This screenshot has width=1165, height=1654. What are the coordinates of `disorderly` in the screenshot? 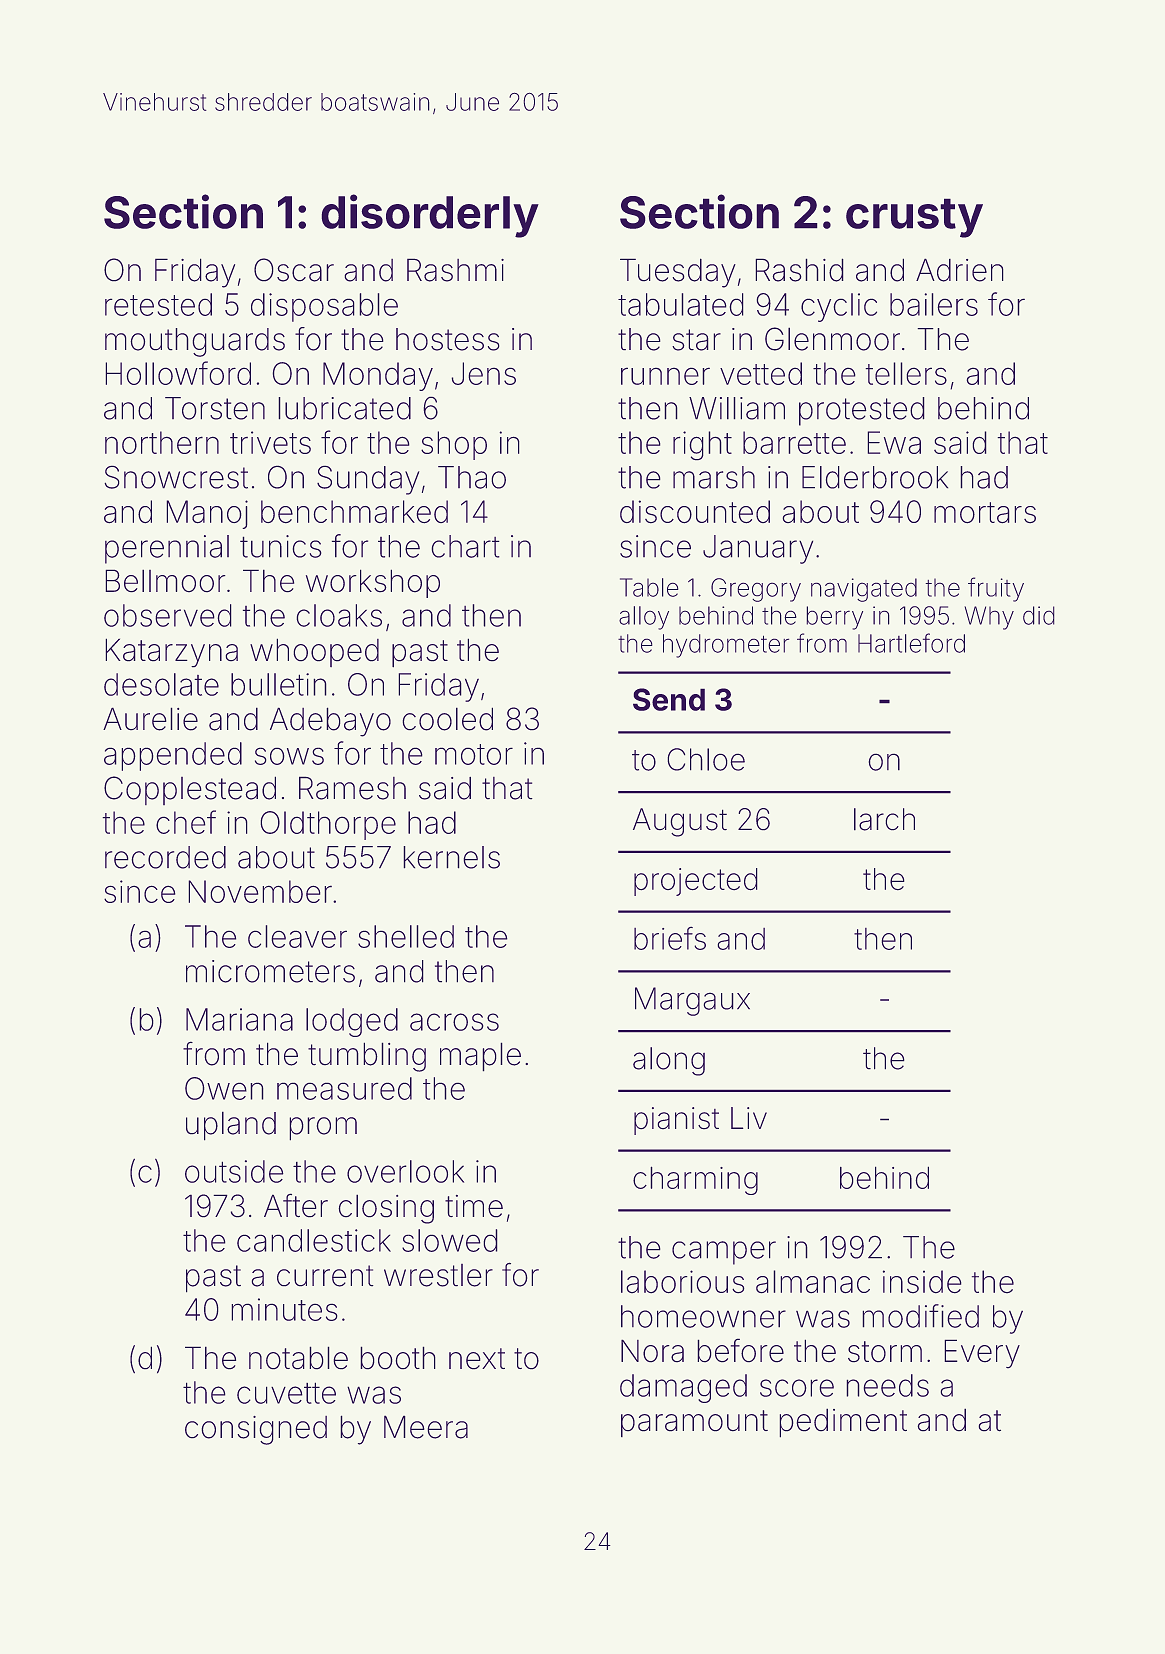 It's located at (430, 216).
